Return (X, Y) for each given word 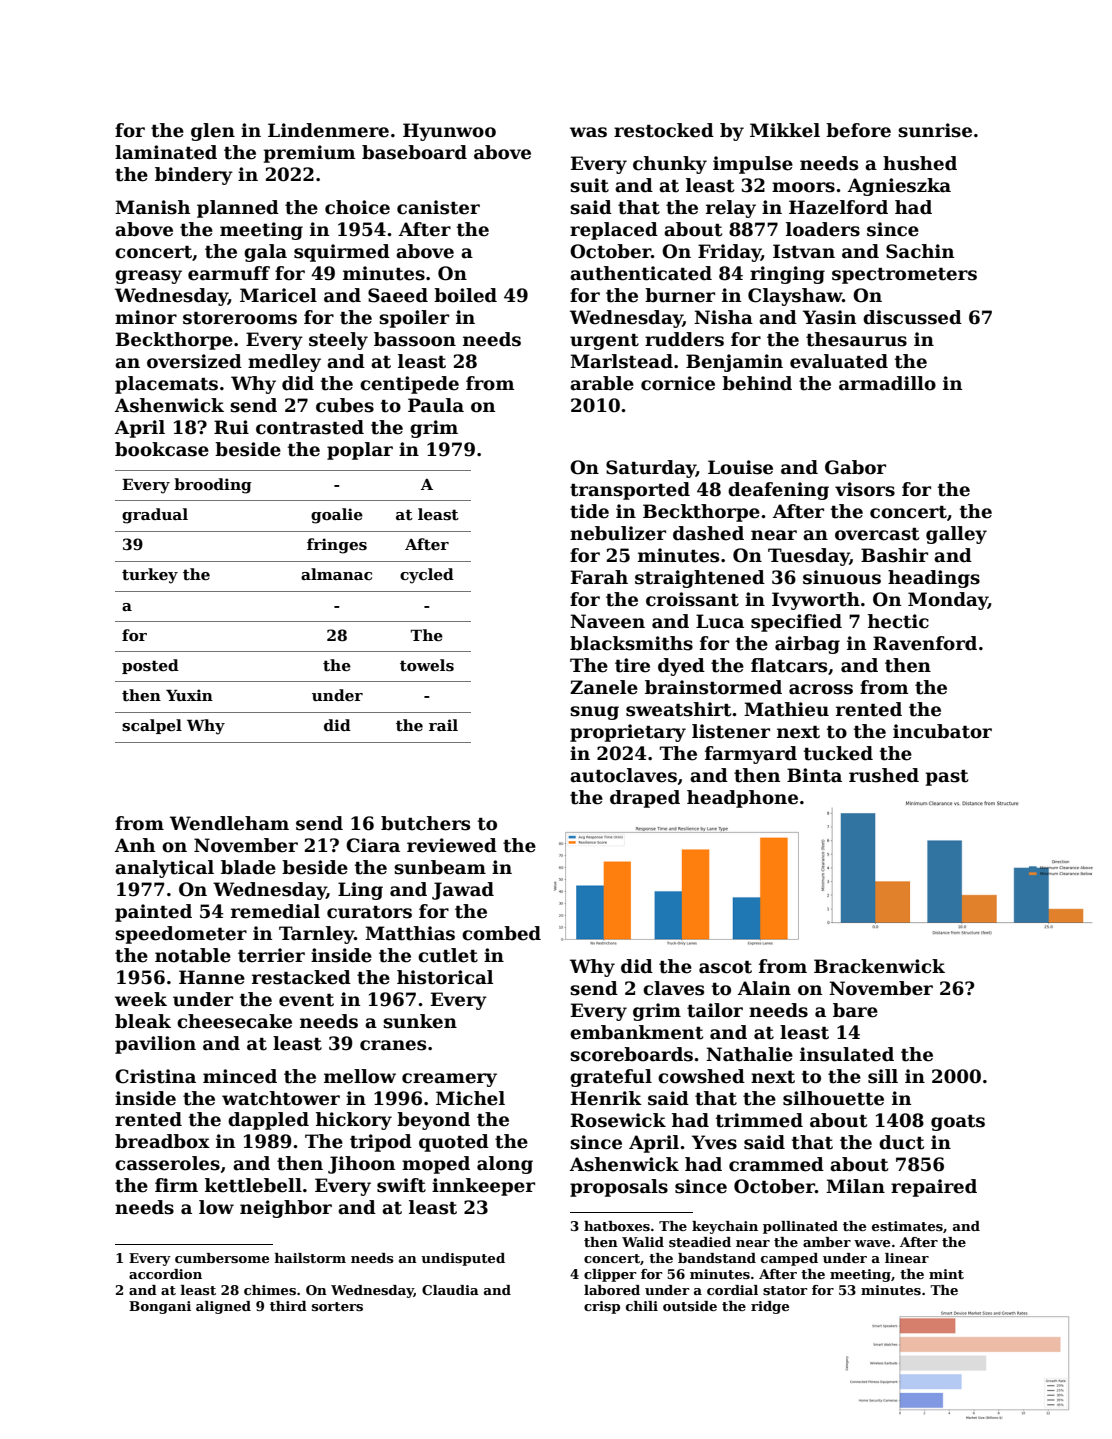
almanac (336, 574)
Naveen (607, 621)
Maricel (278, 295)
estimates (907, 1226)
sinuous (842, 577)
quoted (454, 1143)
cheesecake (234, 1021)
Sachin (920, 251)
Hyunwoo (449, 132)
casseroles (167, 1163)
